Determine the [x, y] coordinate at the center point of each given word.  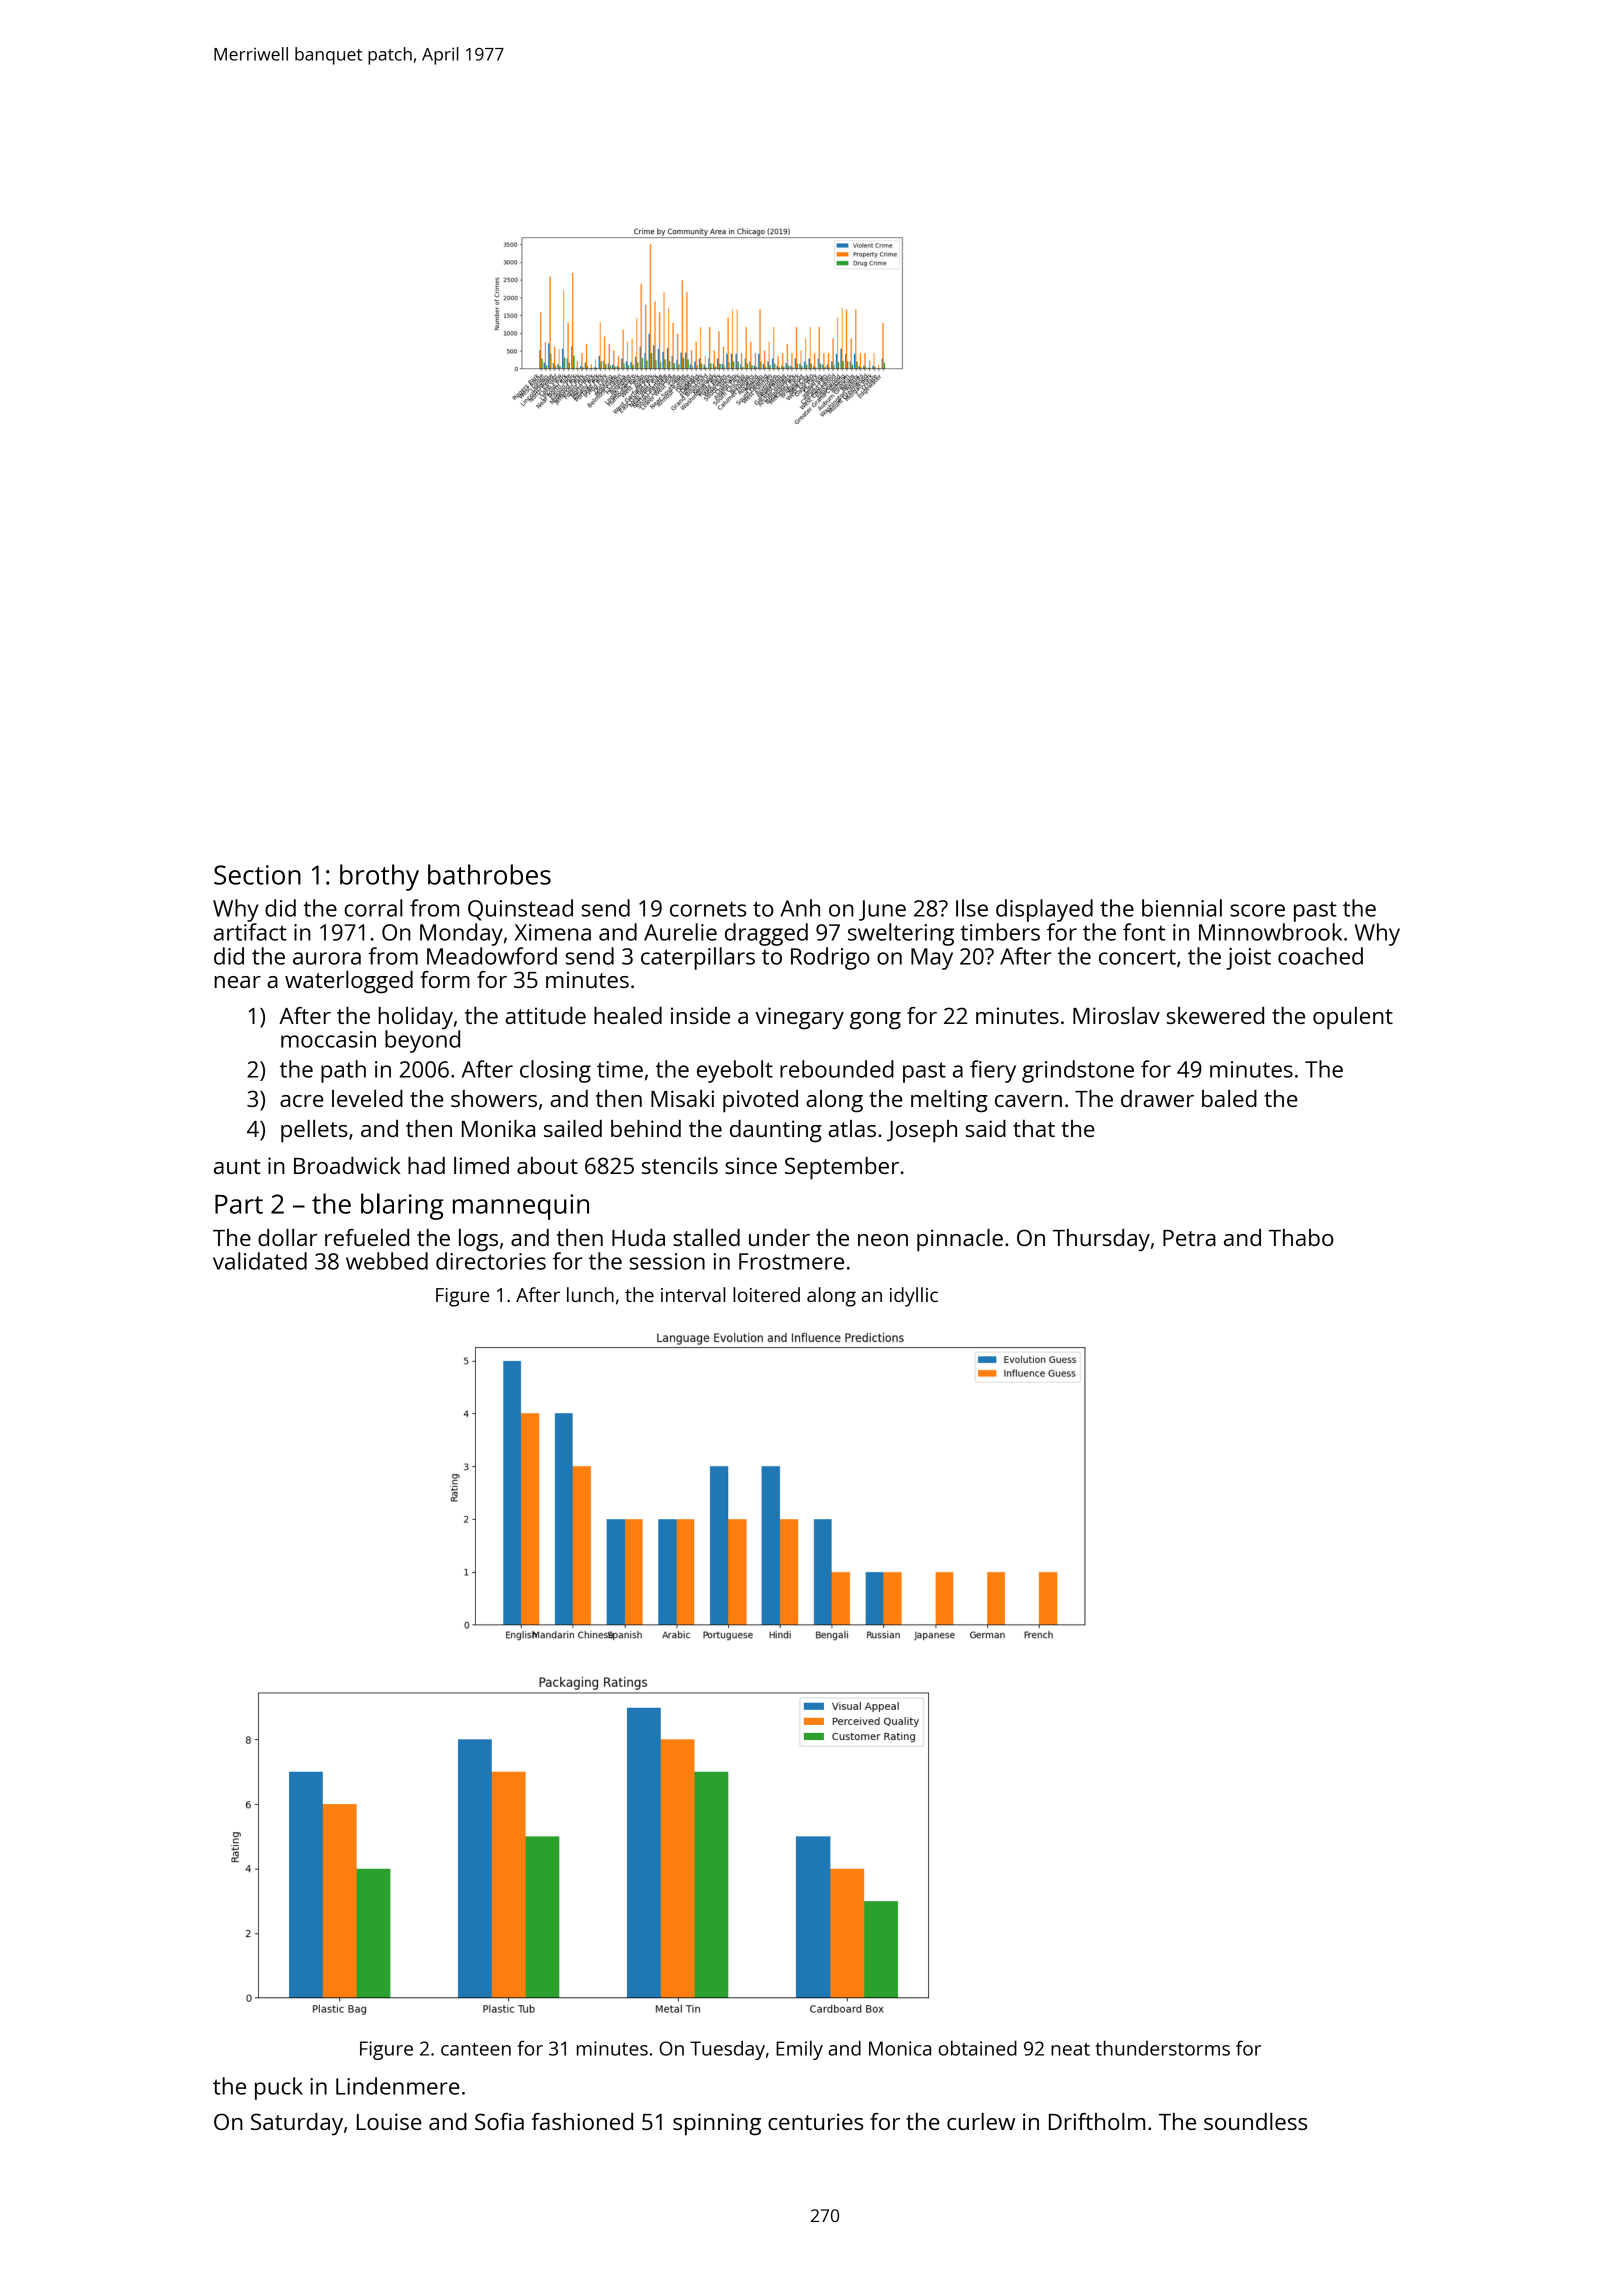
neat [1070, 2049]
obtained [977, 2048]
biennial [1182, 908]
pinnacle [960, 1240]
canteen [476, 2049]
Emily [799, 2050]
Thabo [1301, 1237]
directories [491, 1261]
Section [257, 875]
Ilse [972, 908]
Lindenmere [398, 2086]
